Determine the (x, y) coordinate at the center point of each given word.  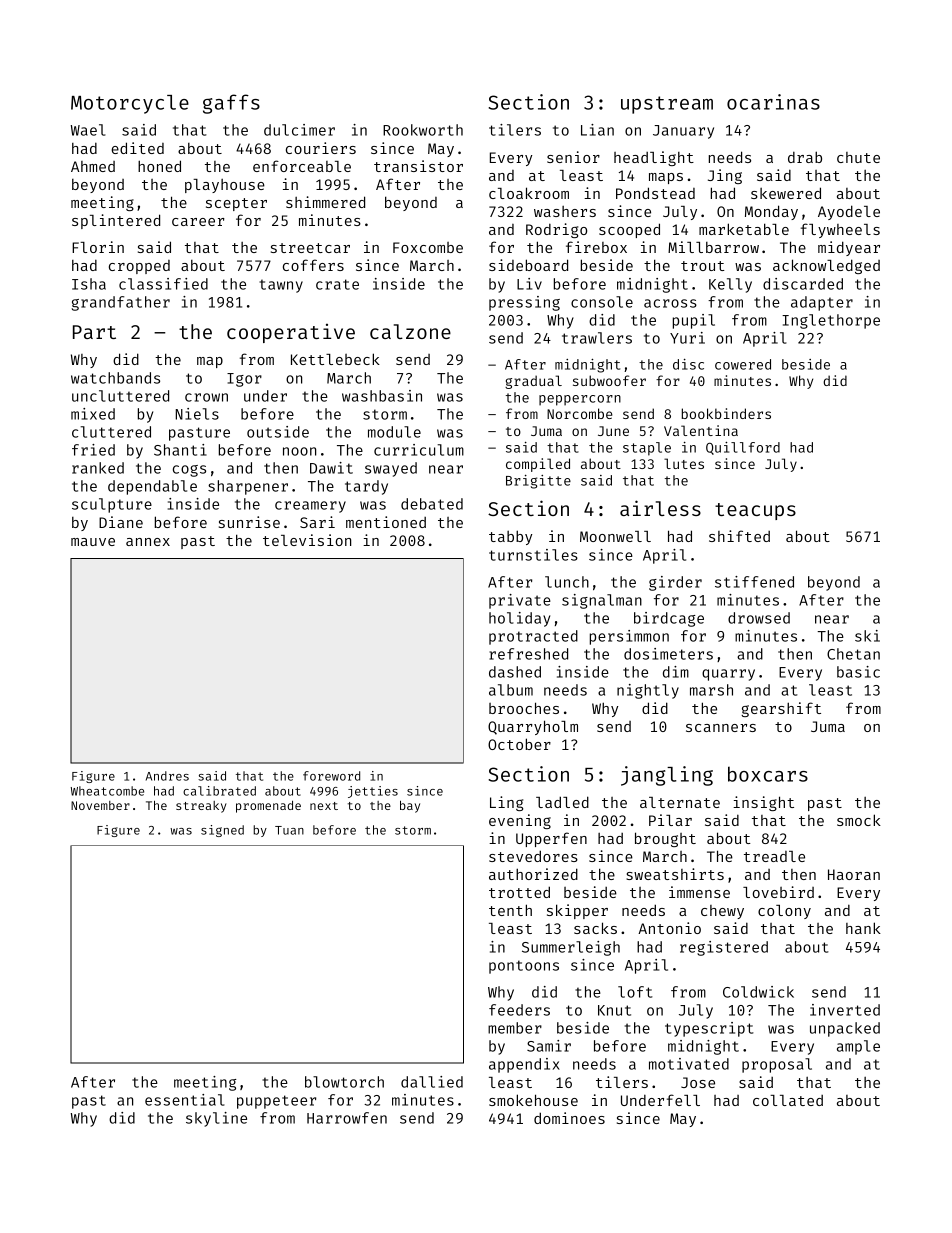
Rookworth (423, 130)
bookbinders (726, 413)
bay (410, 807)
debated (432, 504)
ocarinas (773, 102)
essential (185, 1100)
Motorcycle (130, 104)
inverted (845, 1010)
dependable (152, 487)
